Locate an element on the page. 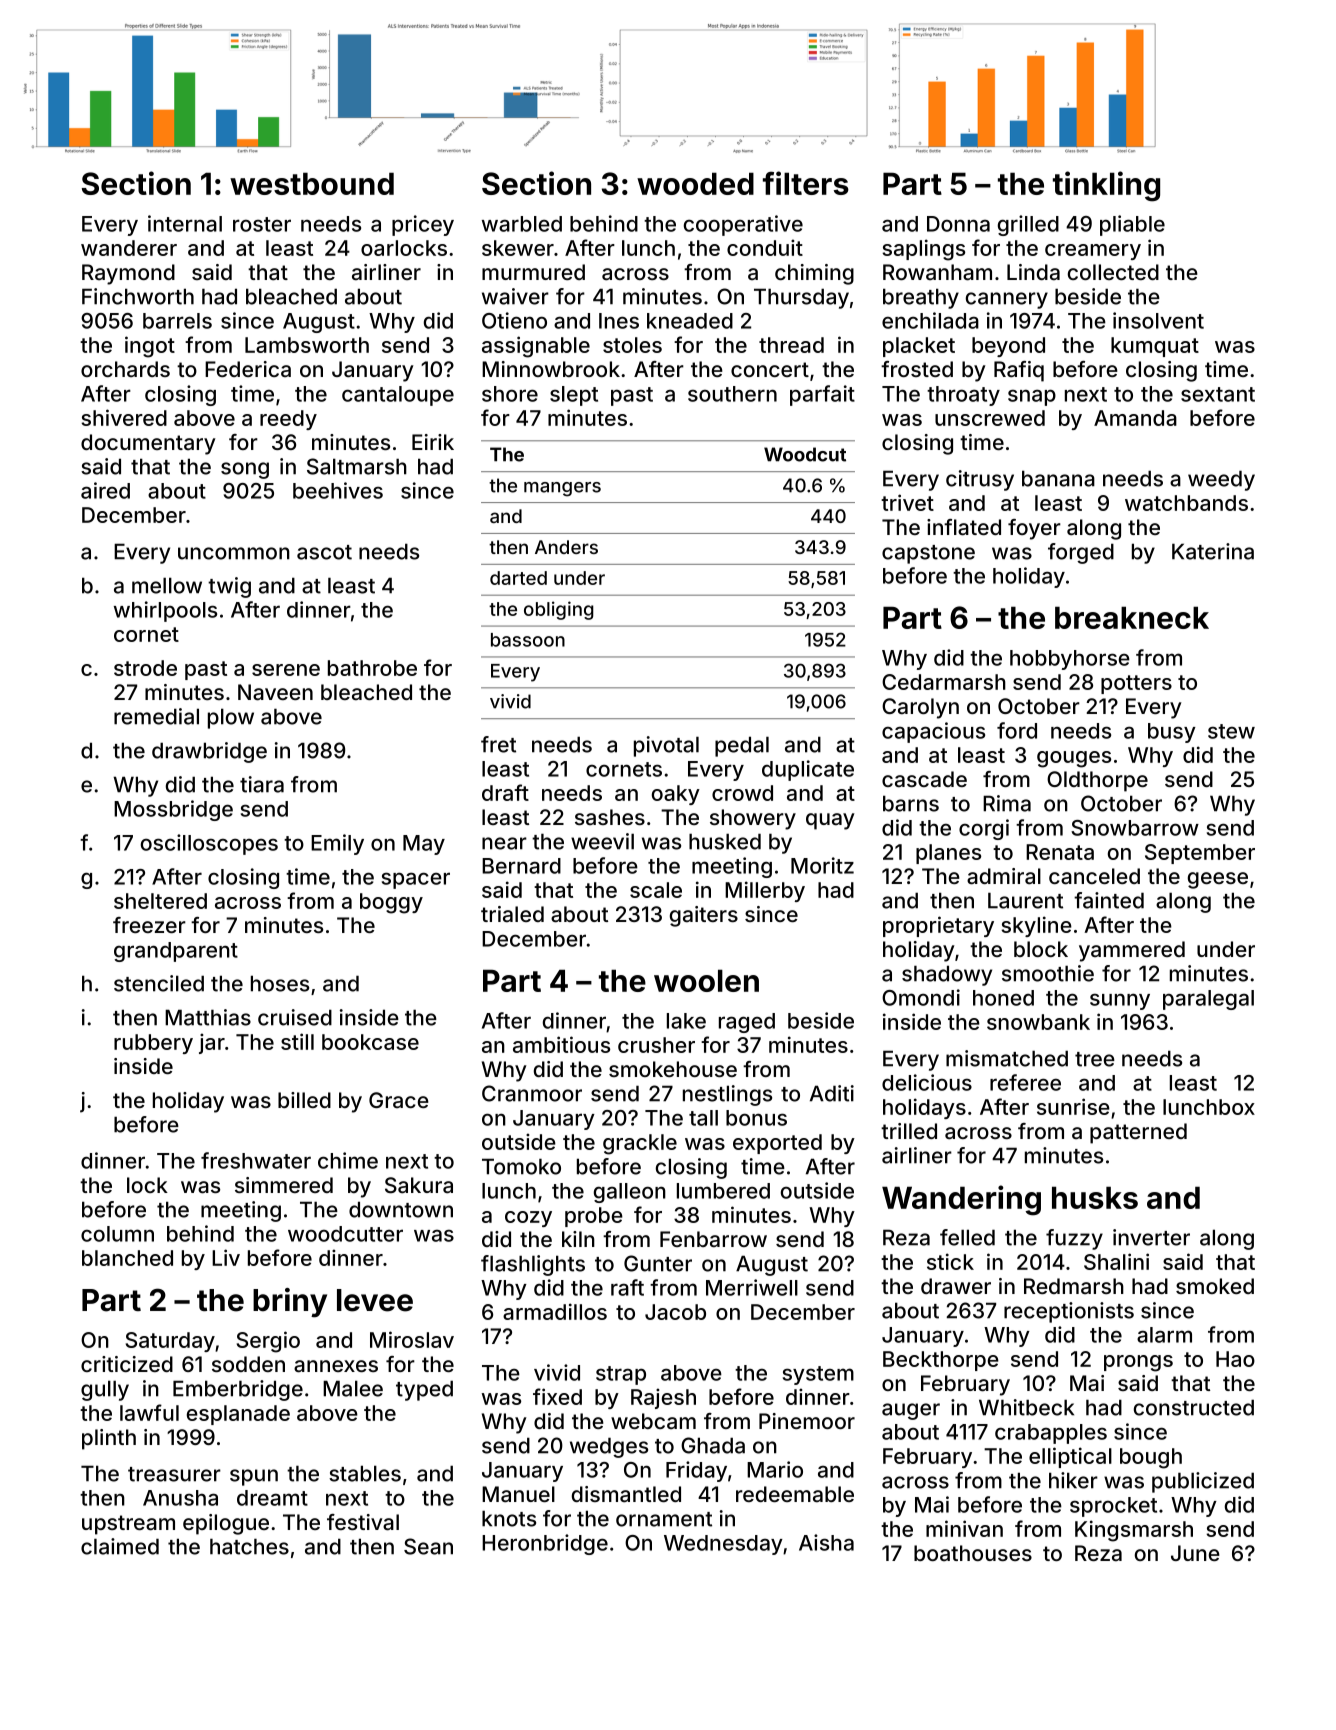 This image has width=1336, height=1730. stew is located at coordinates (1231, 731).
